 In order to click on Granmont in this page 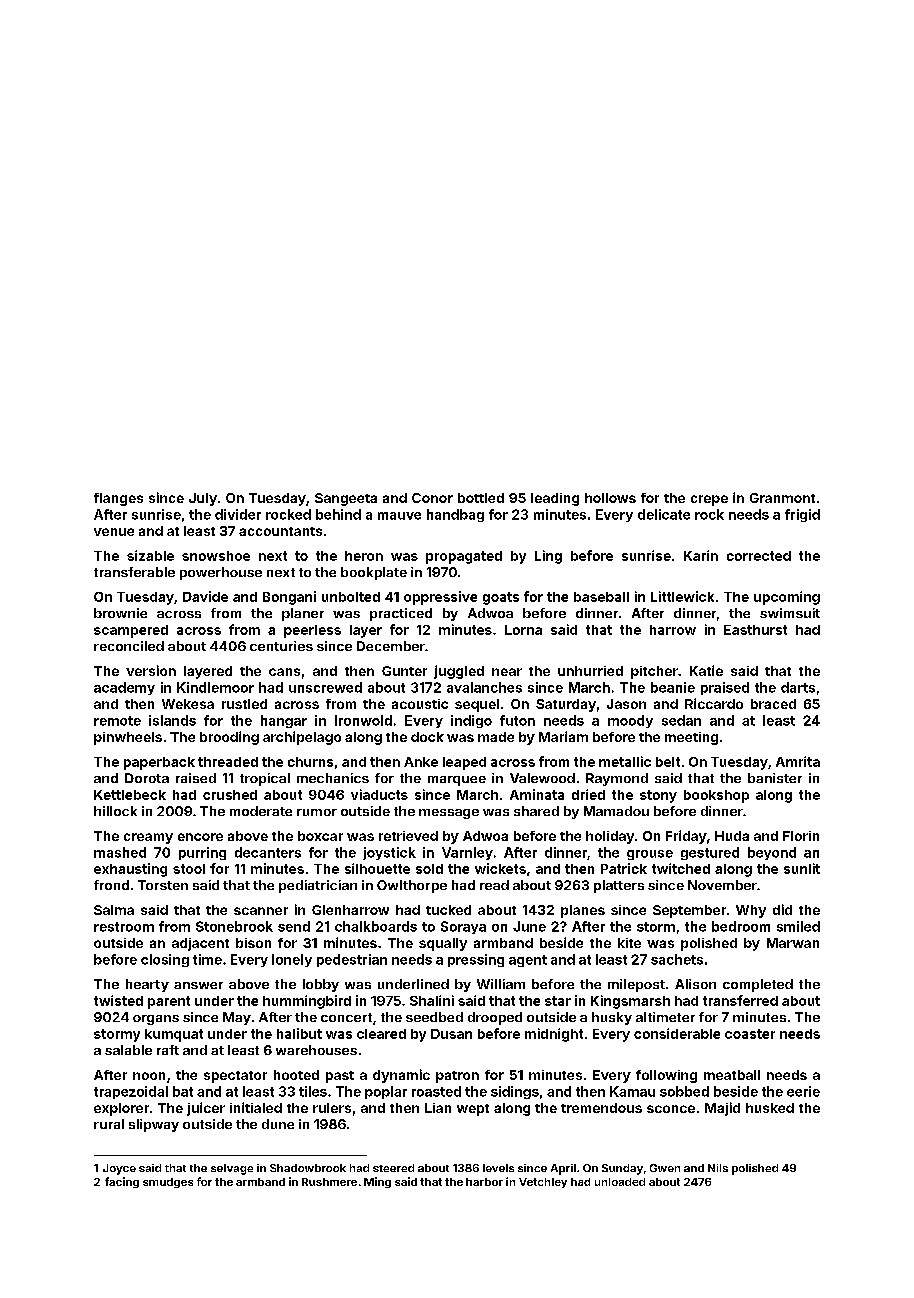, I will do `click(782, 498)`.
